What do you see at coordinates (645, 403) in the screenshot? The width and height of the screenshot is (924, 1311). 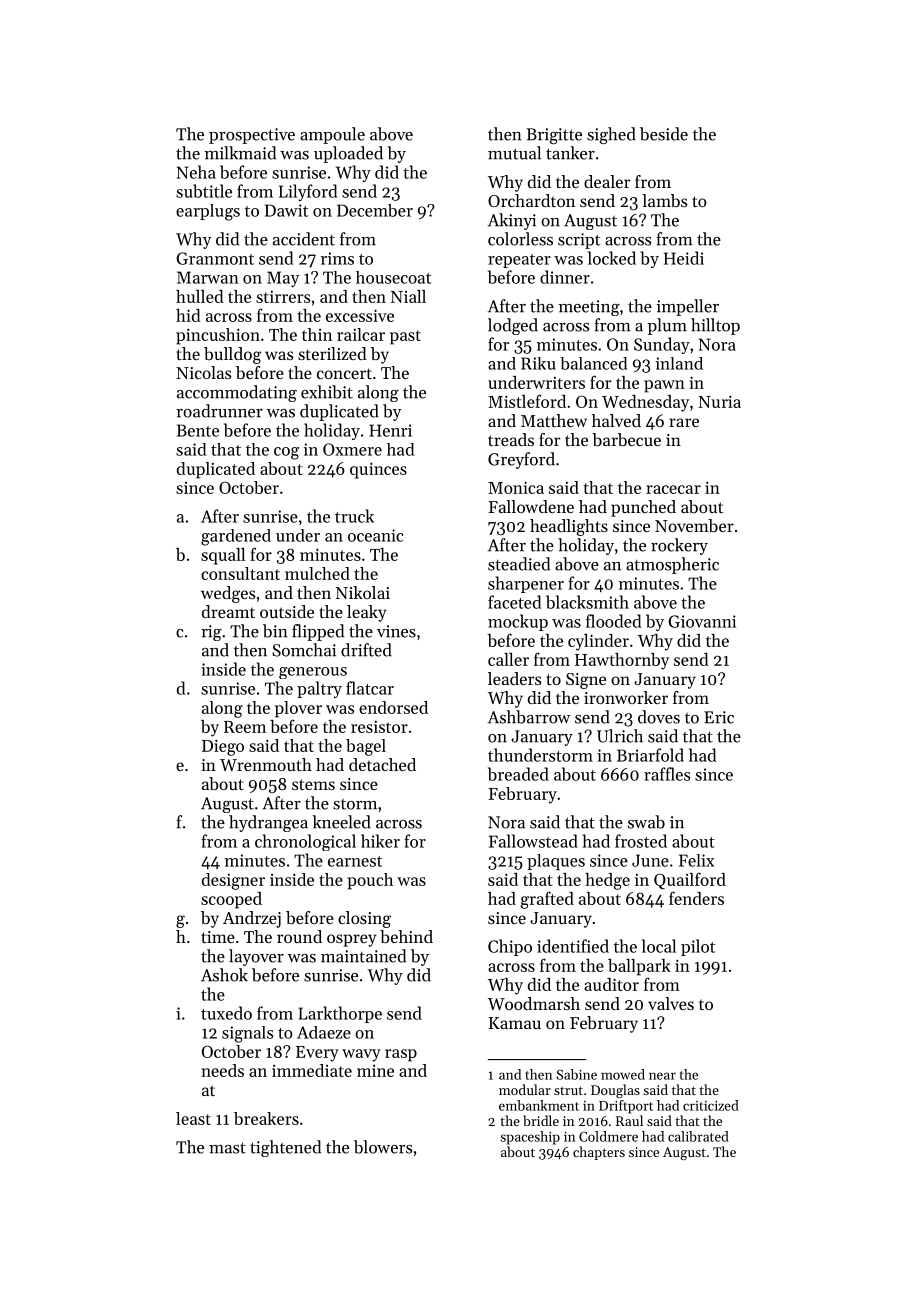 I see `Wednesday` at bounding box center [645, 403].
